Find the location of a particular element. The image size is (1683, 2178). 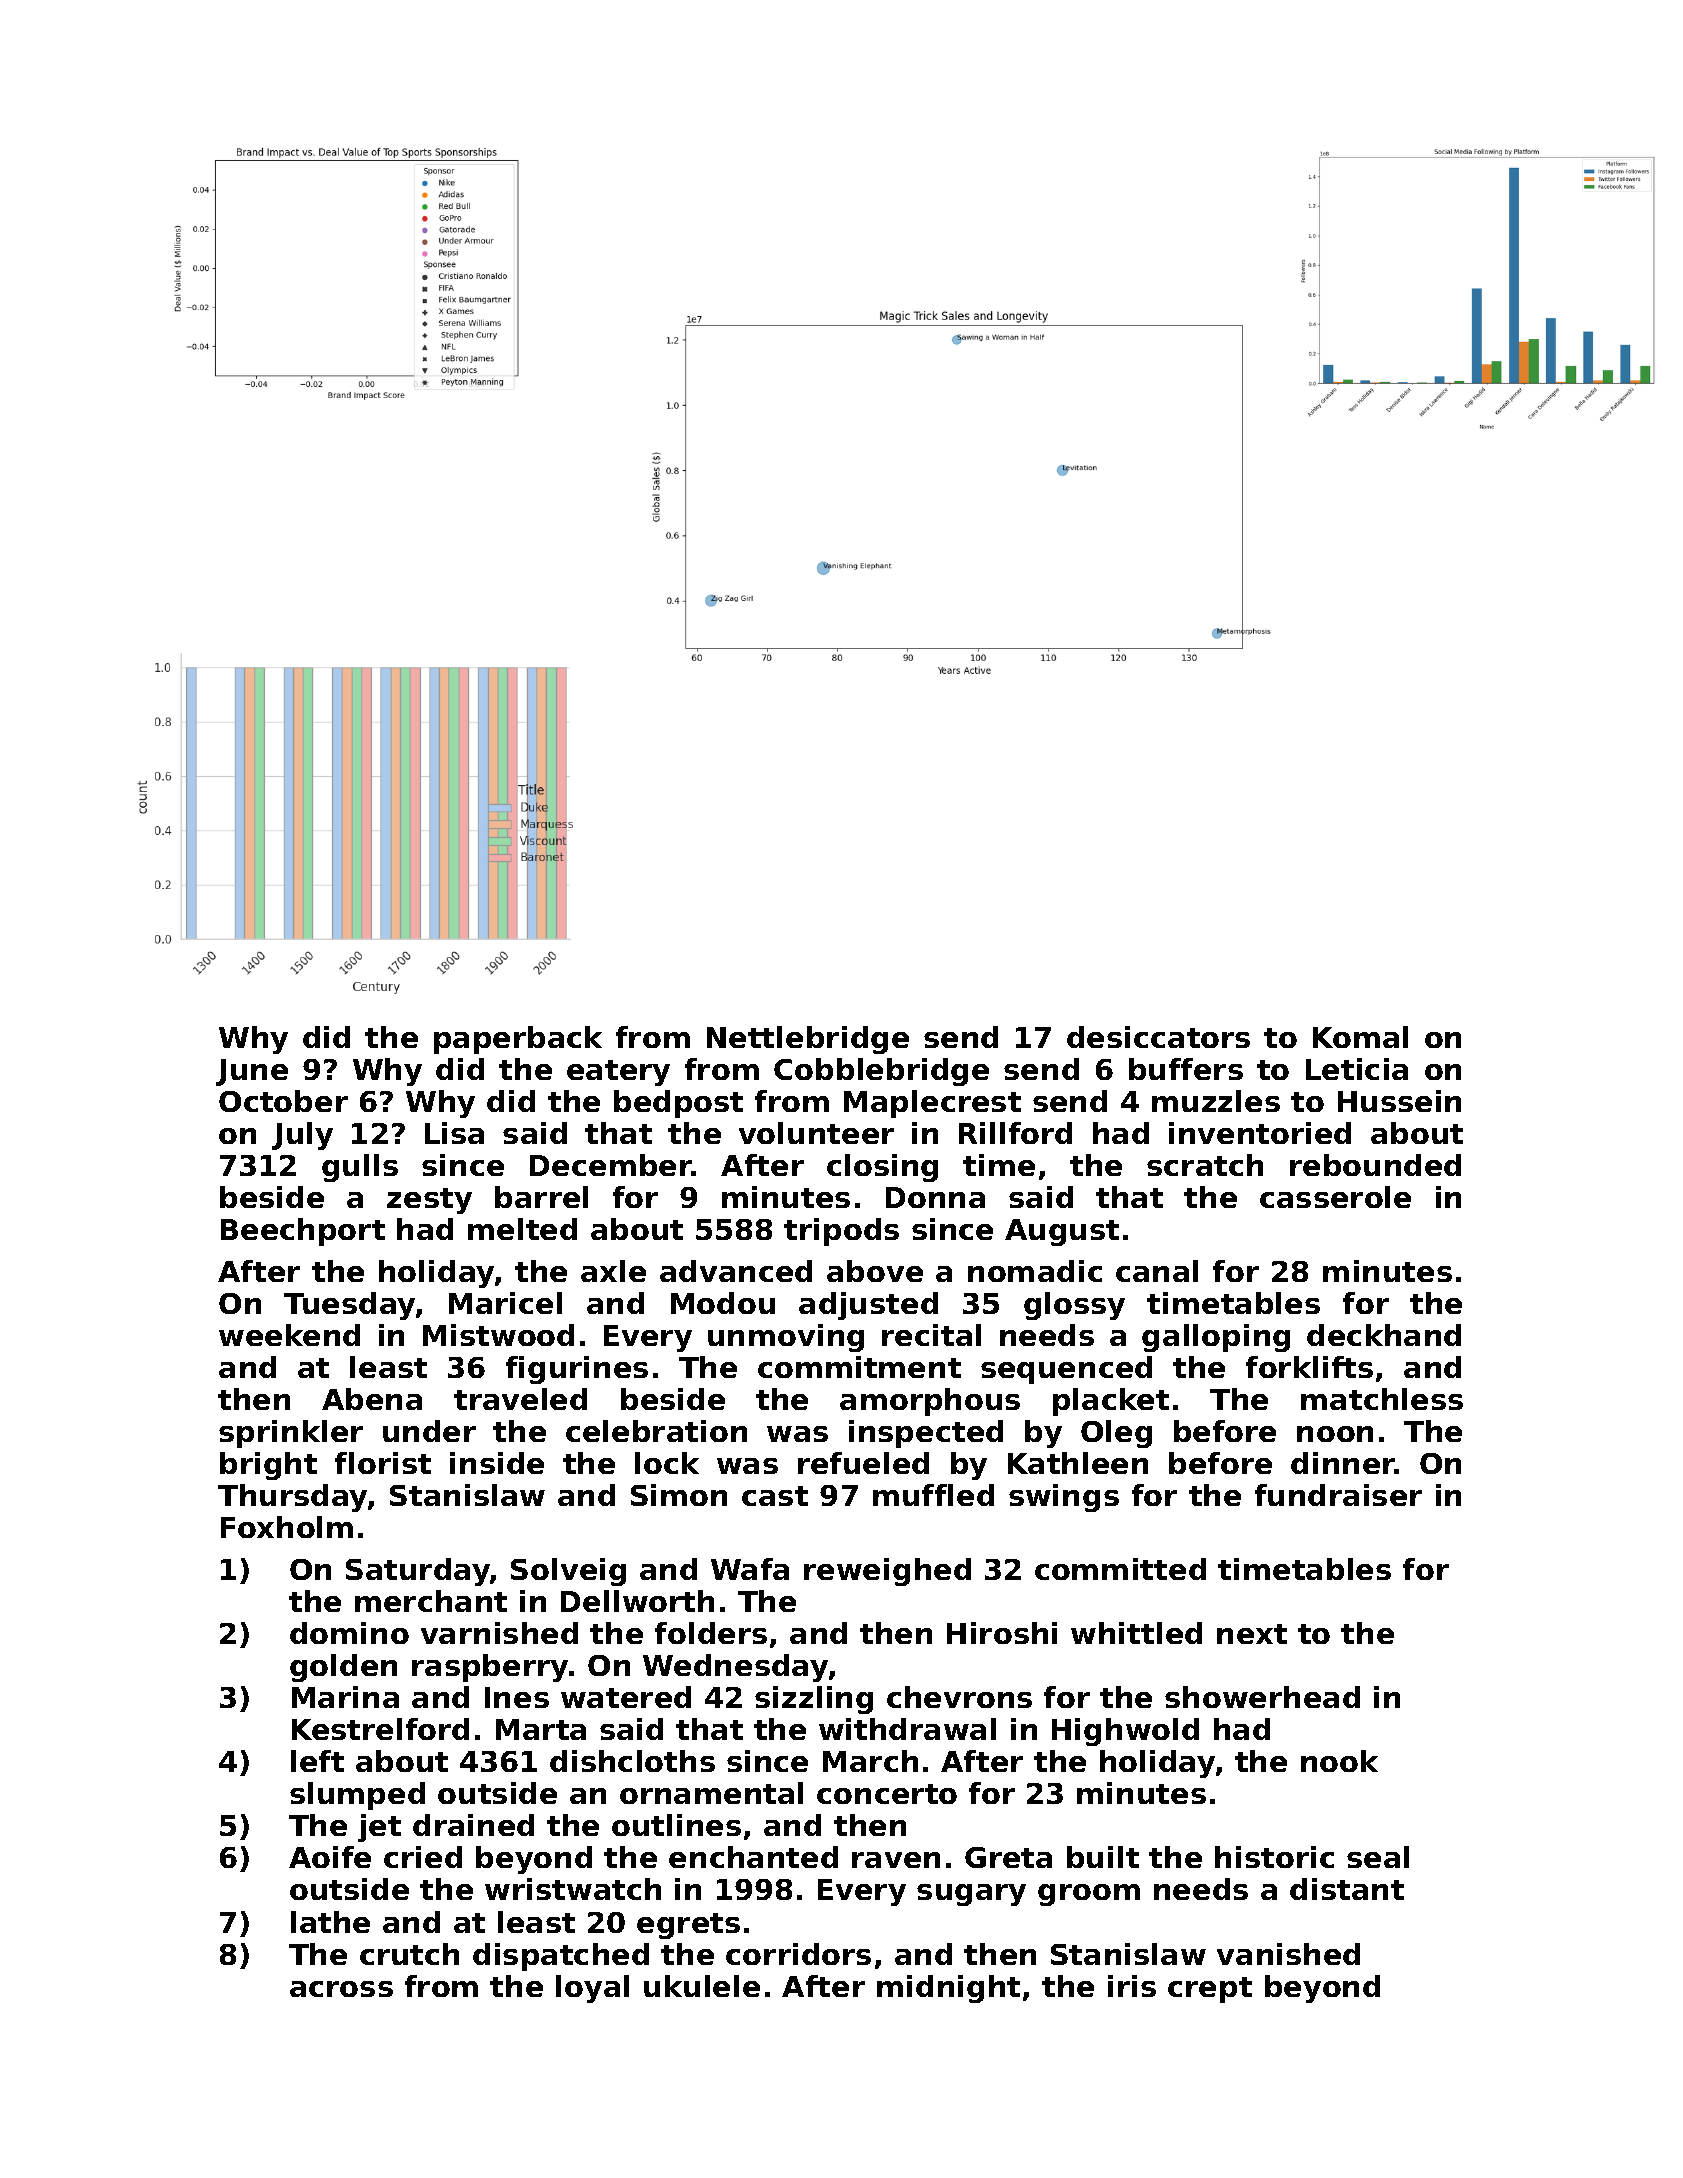

muffled is located at coordinates (933, 1495).
